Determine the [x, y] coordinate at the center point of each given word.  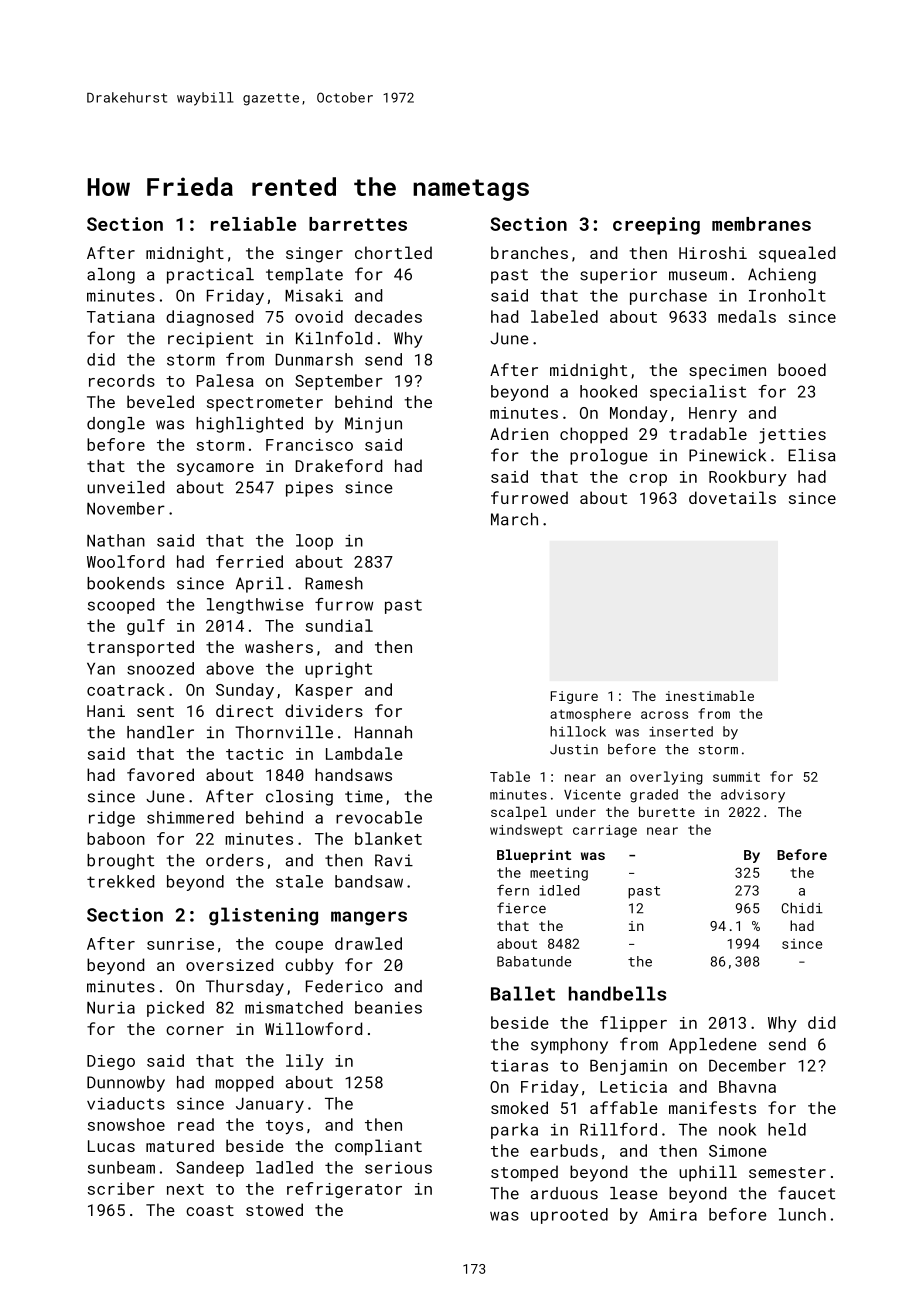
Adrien [519, 433]
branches [529, 252]
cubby [309, 966]
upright [338, 670]
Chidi [802, 908]
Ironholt [787, 295]
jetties [792, 436]
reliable [253, 224]
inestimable [710, 695]
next [185, 1189]
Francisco [309, 445]
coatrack [126, 689]
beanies [388, 1007]
